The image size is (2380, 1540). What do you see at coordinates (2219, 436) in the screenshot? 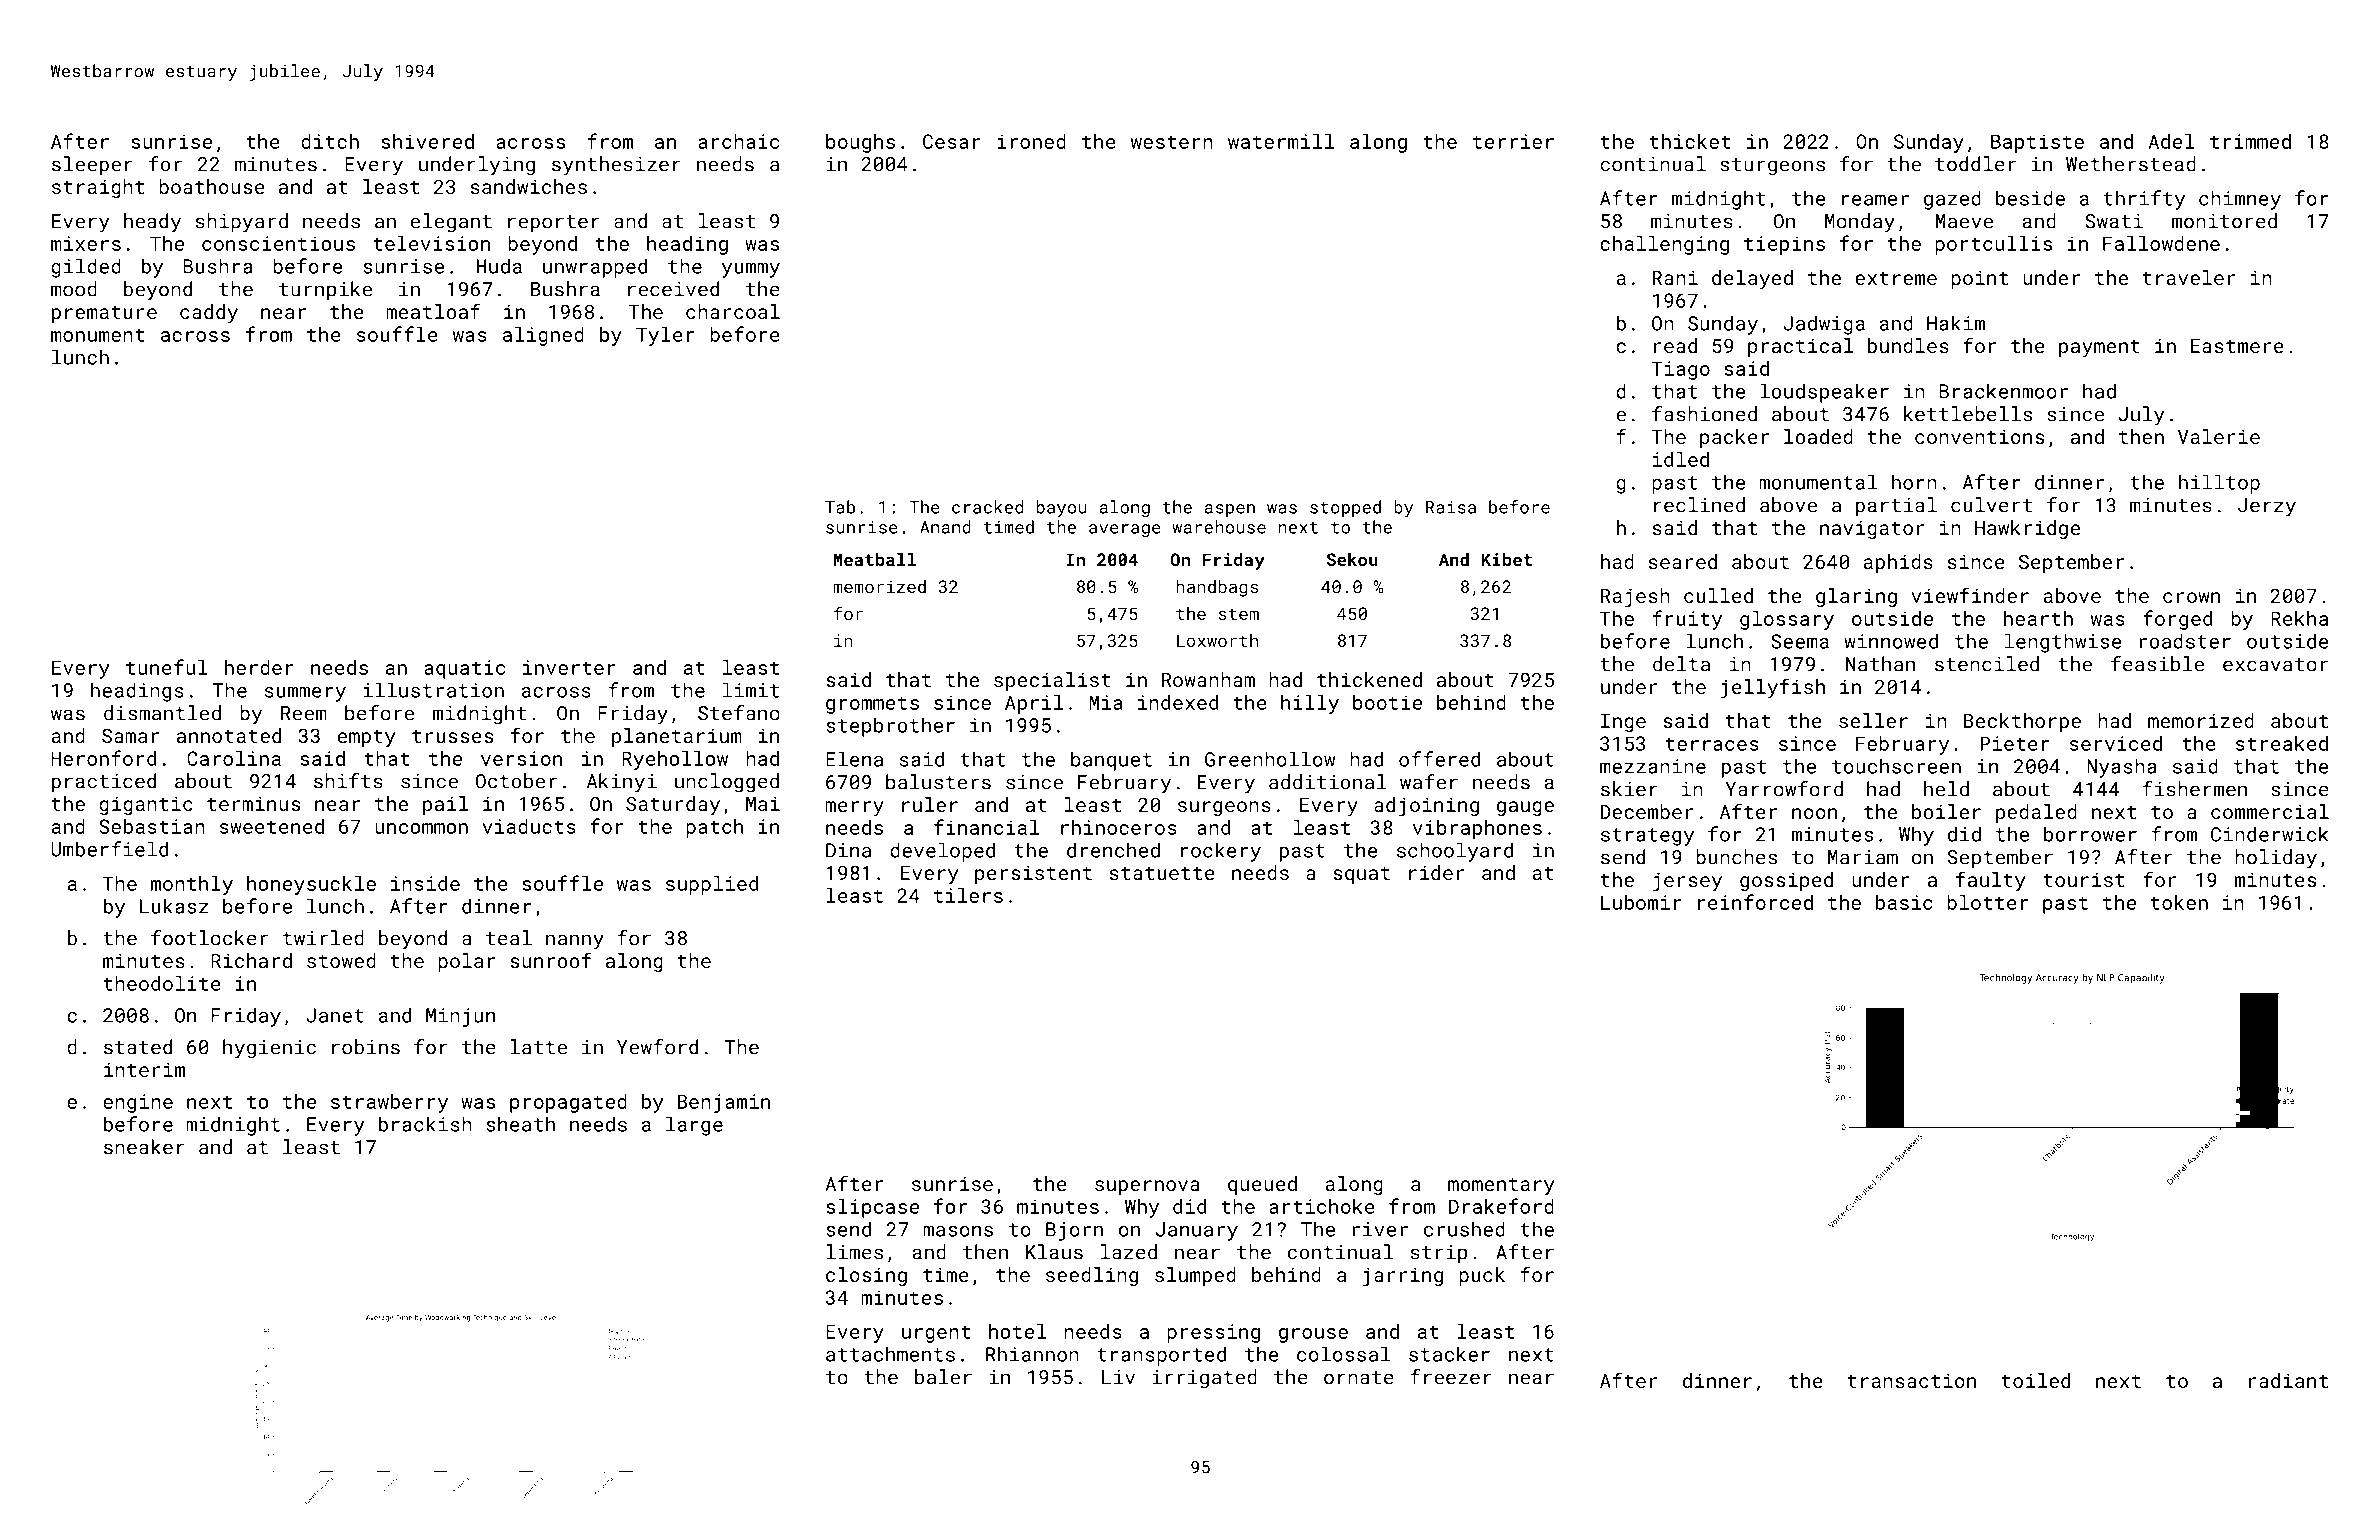
I see `Valerie` at bounding box center [2219, 436].
